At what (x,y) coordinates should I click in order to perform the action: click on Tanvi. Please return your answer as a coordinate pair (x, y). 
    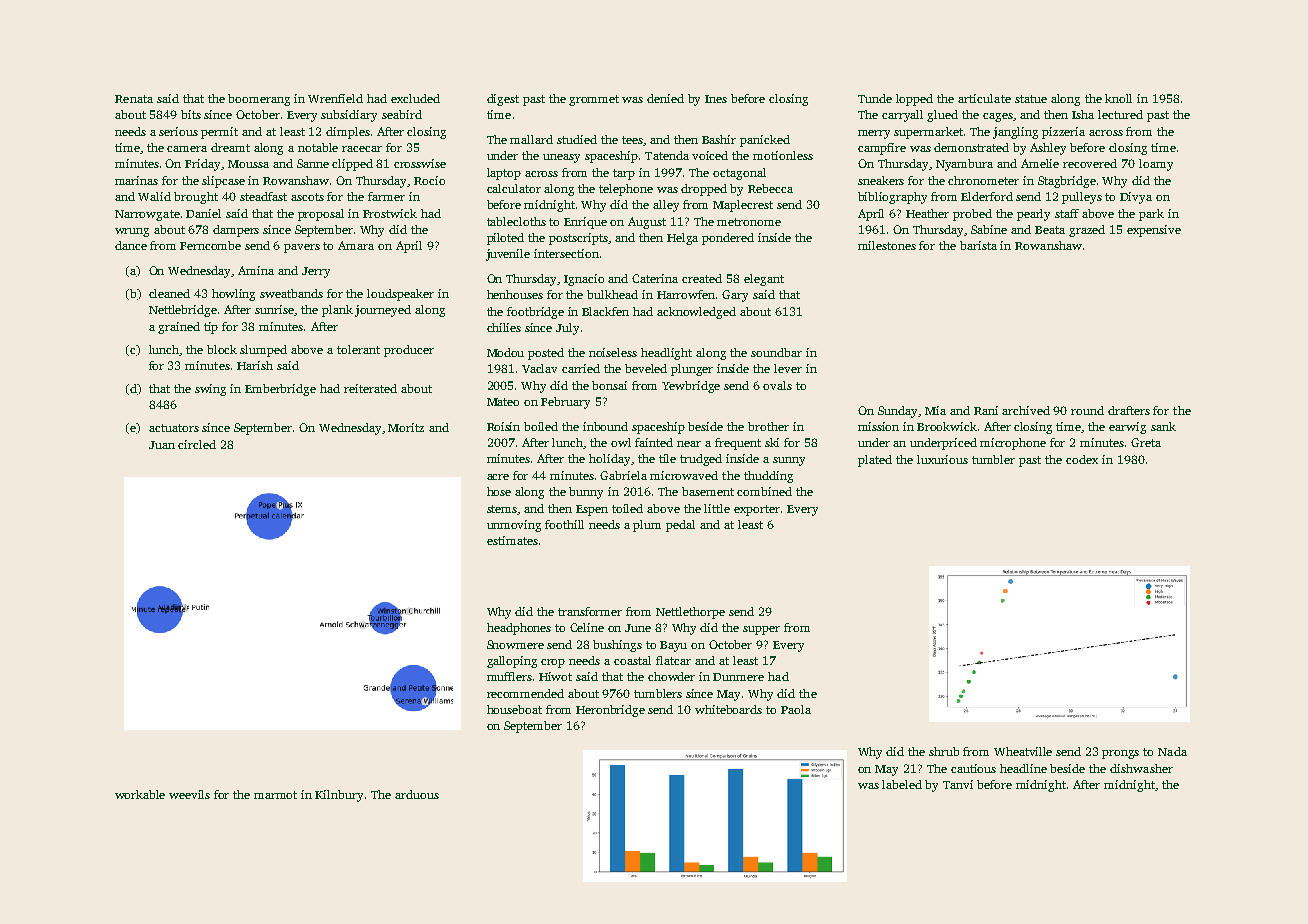
    Looking at the image, I should click on (958, 784).
